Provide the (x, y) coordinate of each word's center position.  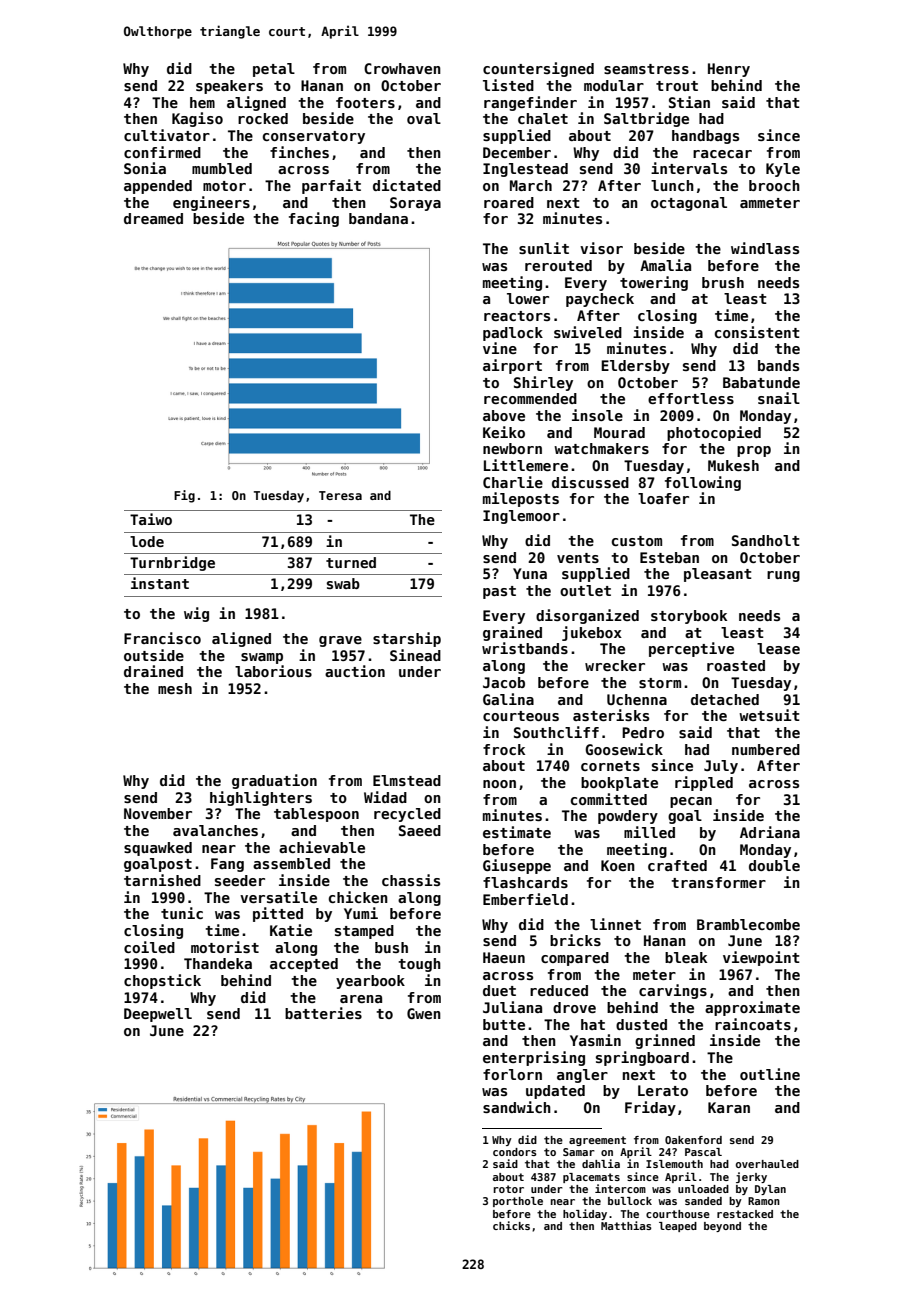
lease (778, 648)
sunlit (544, 248)
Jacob (504, 682)
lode (147, 541)
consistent (757, 332)
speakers (229, 87)
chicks (511, 1225)
